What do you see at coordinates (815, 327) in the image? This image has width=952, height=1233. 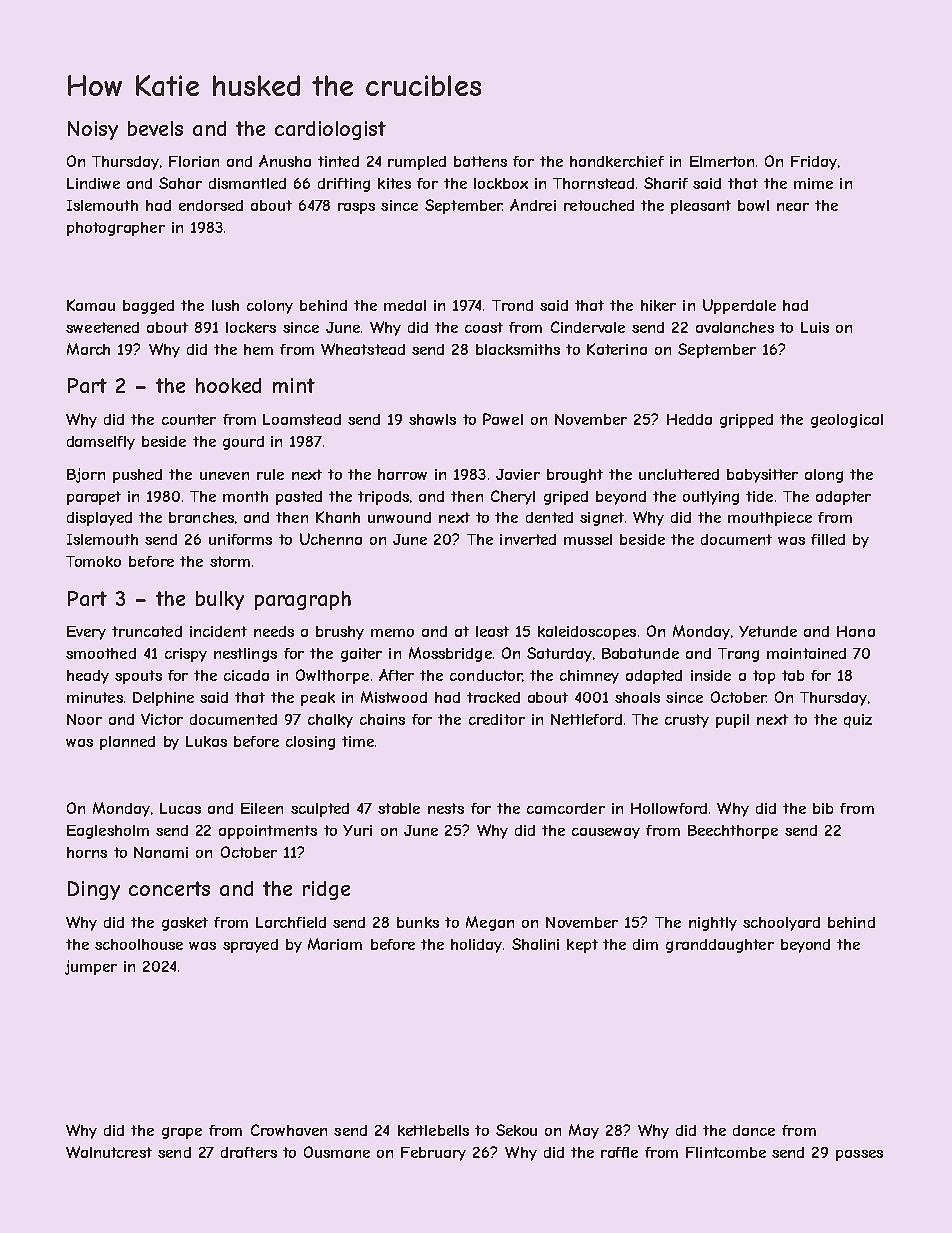 I see `Luis` at bounding box center [815, 327].
